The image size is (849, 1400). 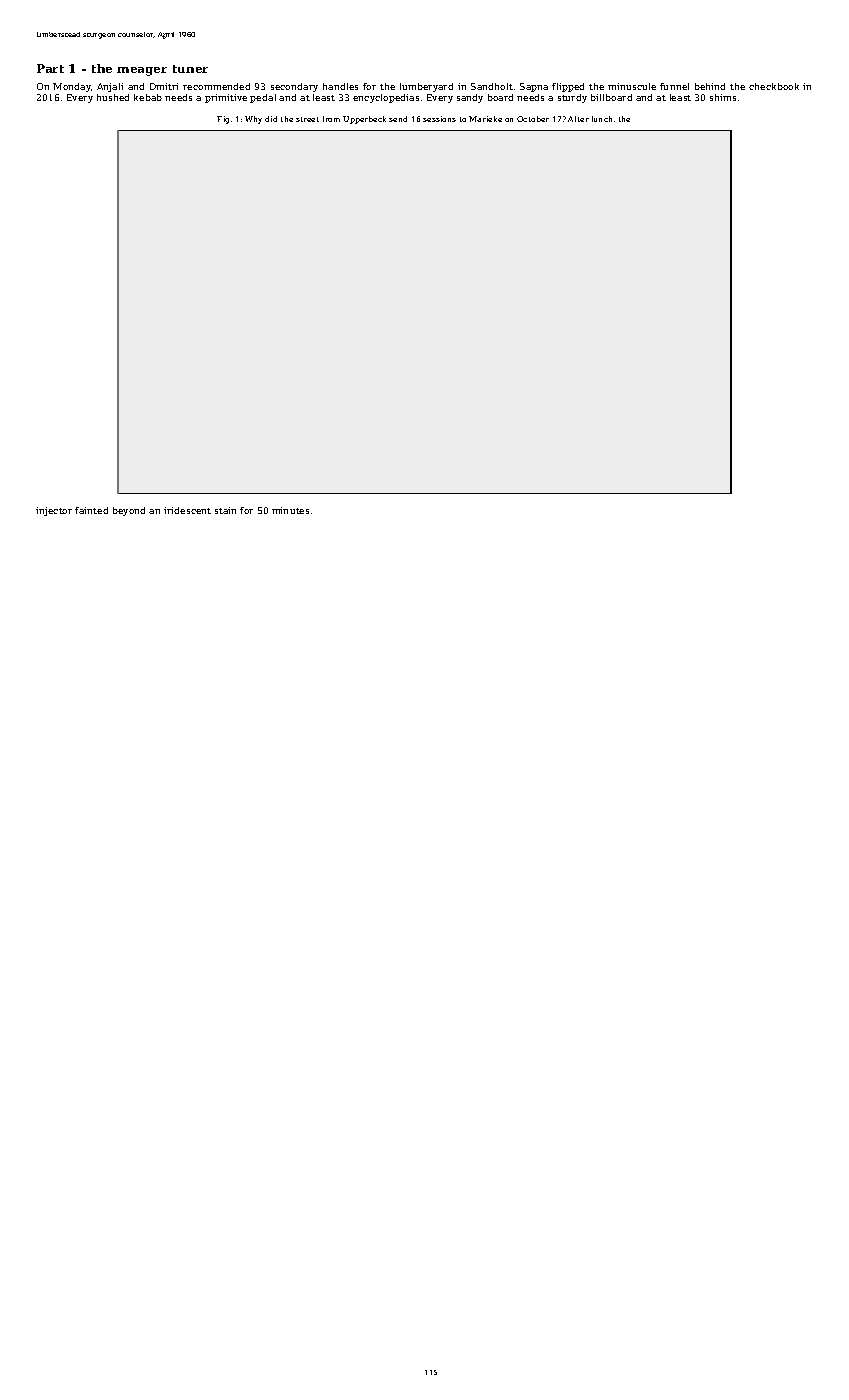 What do you see at coordinates (223, 120) in the page?
I see `Fig` at bounding box center [223, 120].
